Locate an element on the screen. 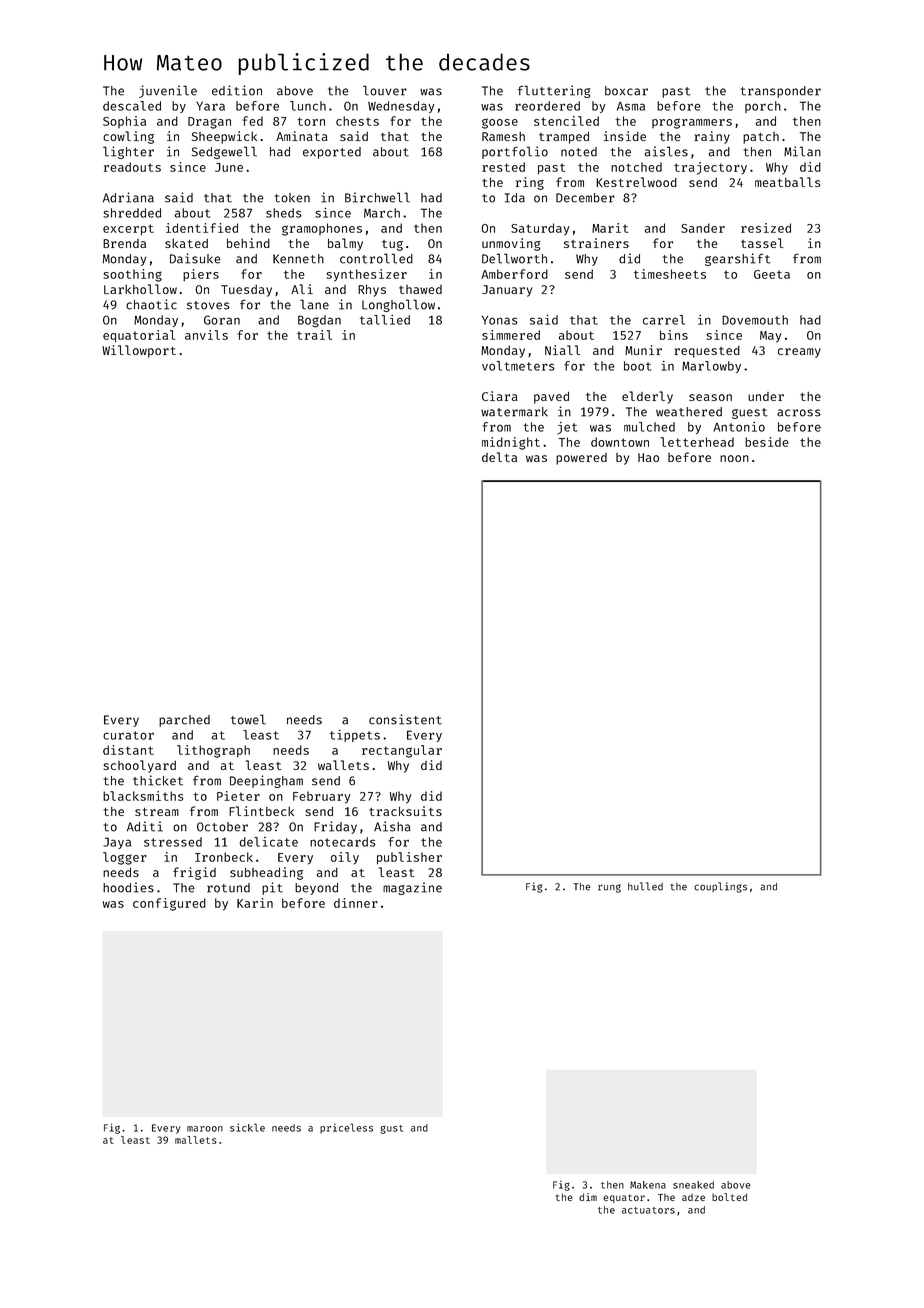  hulled is located at coordinates (645, 886).
